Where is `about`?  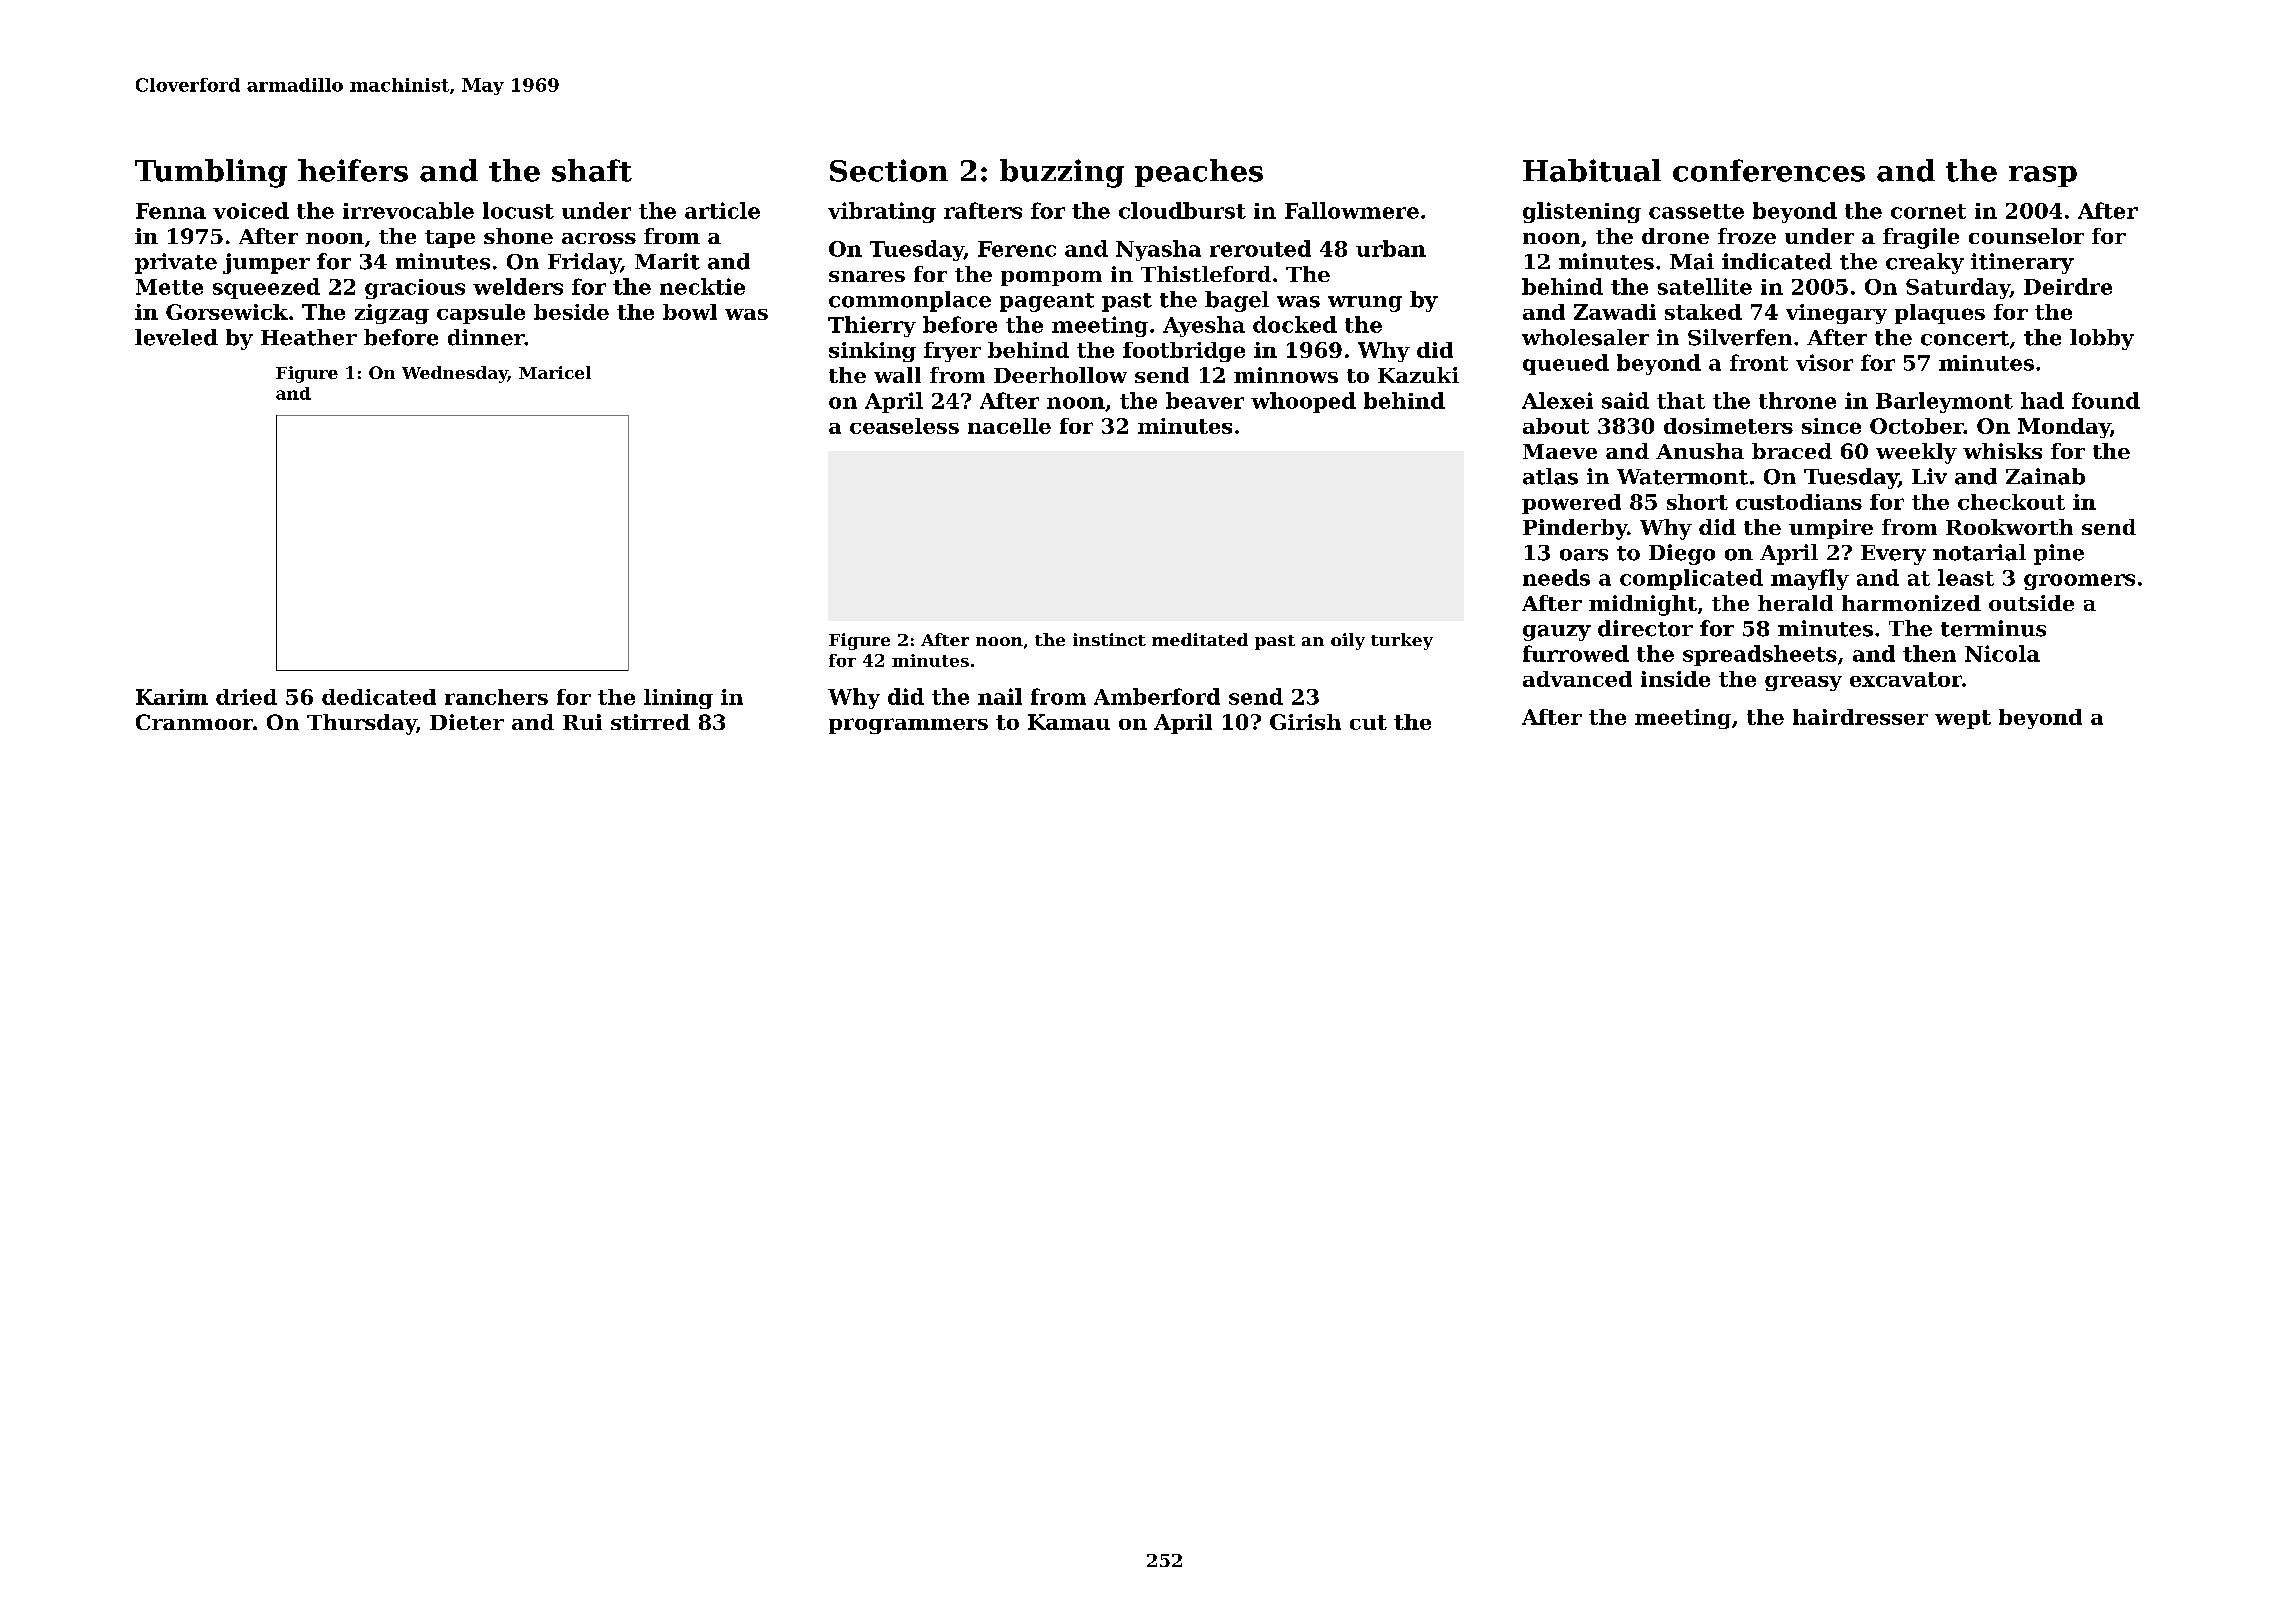 about is located at coordinates (1556, 426).
